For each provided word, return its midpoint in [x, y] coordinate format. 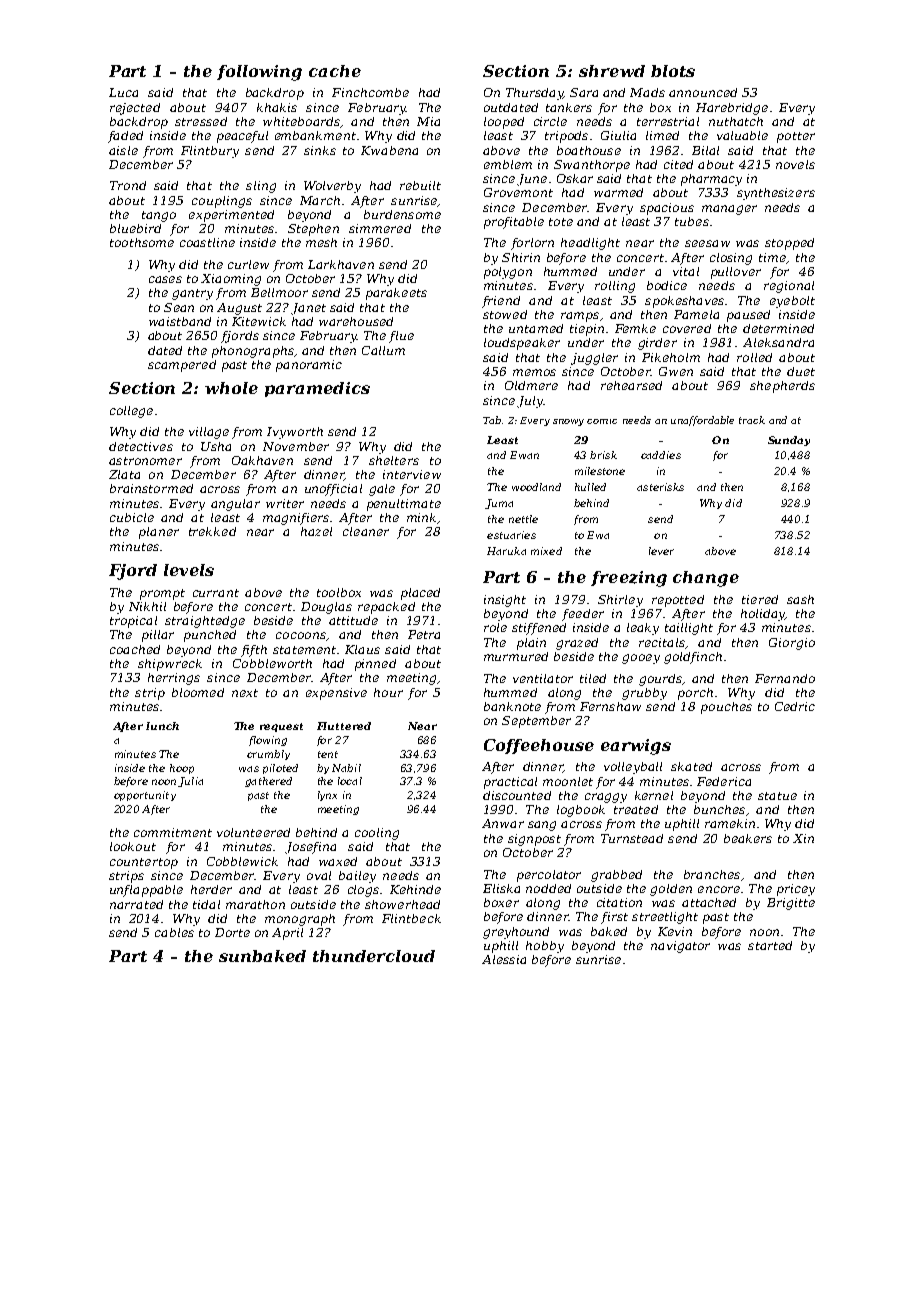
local [350, 781]
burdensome [402, 214]
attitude [353, 620]
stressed [201, 121]
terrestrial [668, 121]
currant [216, 593]
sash [800, 599]
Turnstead [632, 838]
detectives [141, 446]
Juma [499, 504]
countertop [144, 863]
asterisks [660, 487]
